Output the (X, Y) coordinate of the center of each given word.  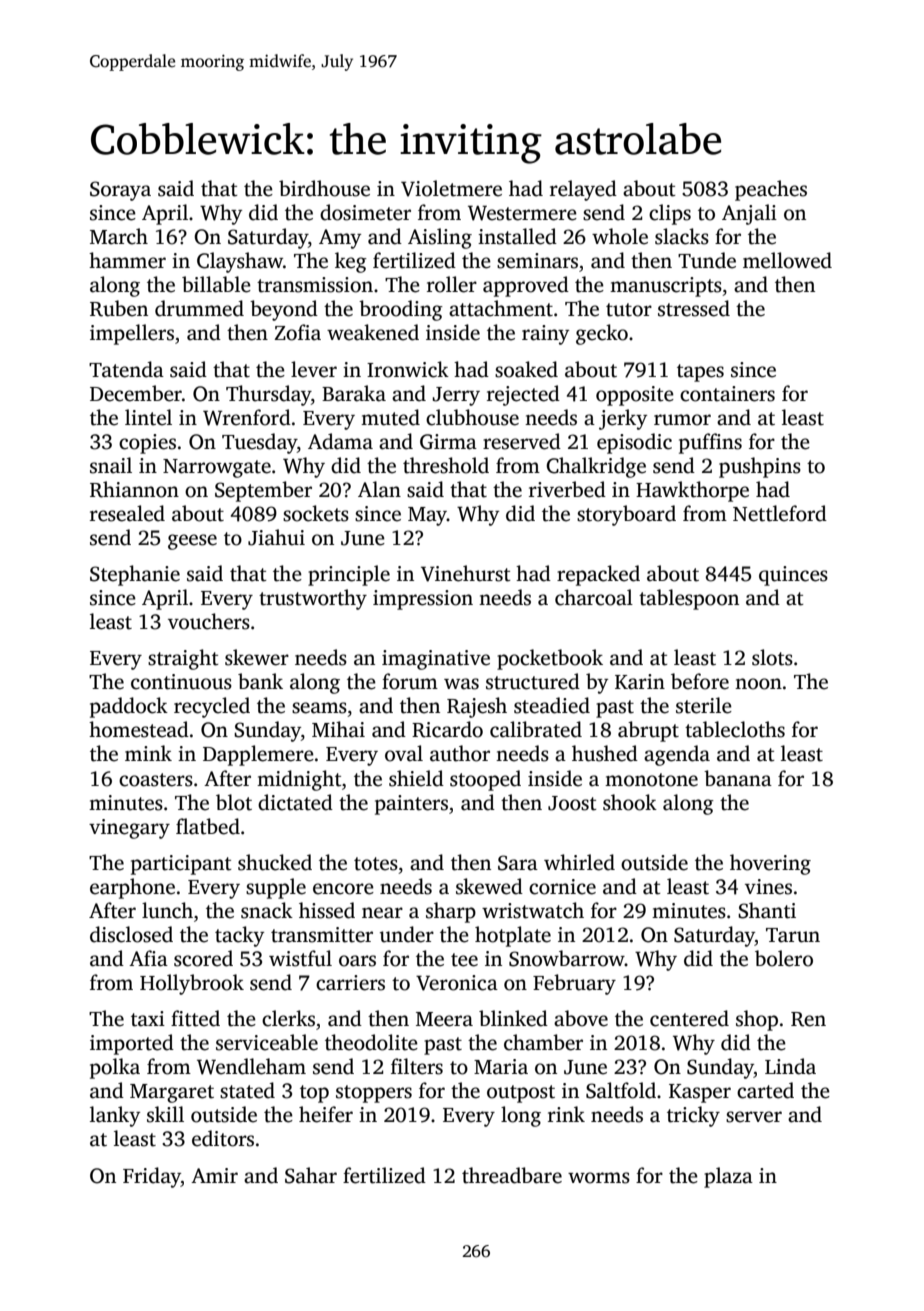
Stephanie (135, 575)
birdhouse (324, 188)
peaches (771, 190)
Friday (152, 1177)
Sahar (311, 1175)
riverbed (567, 489)
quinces (793, 576)
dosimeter (365, 212)
